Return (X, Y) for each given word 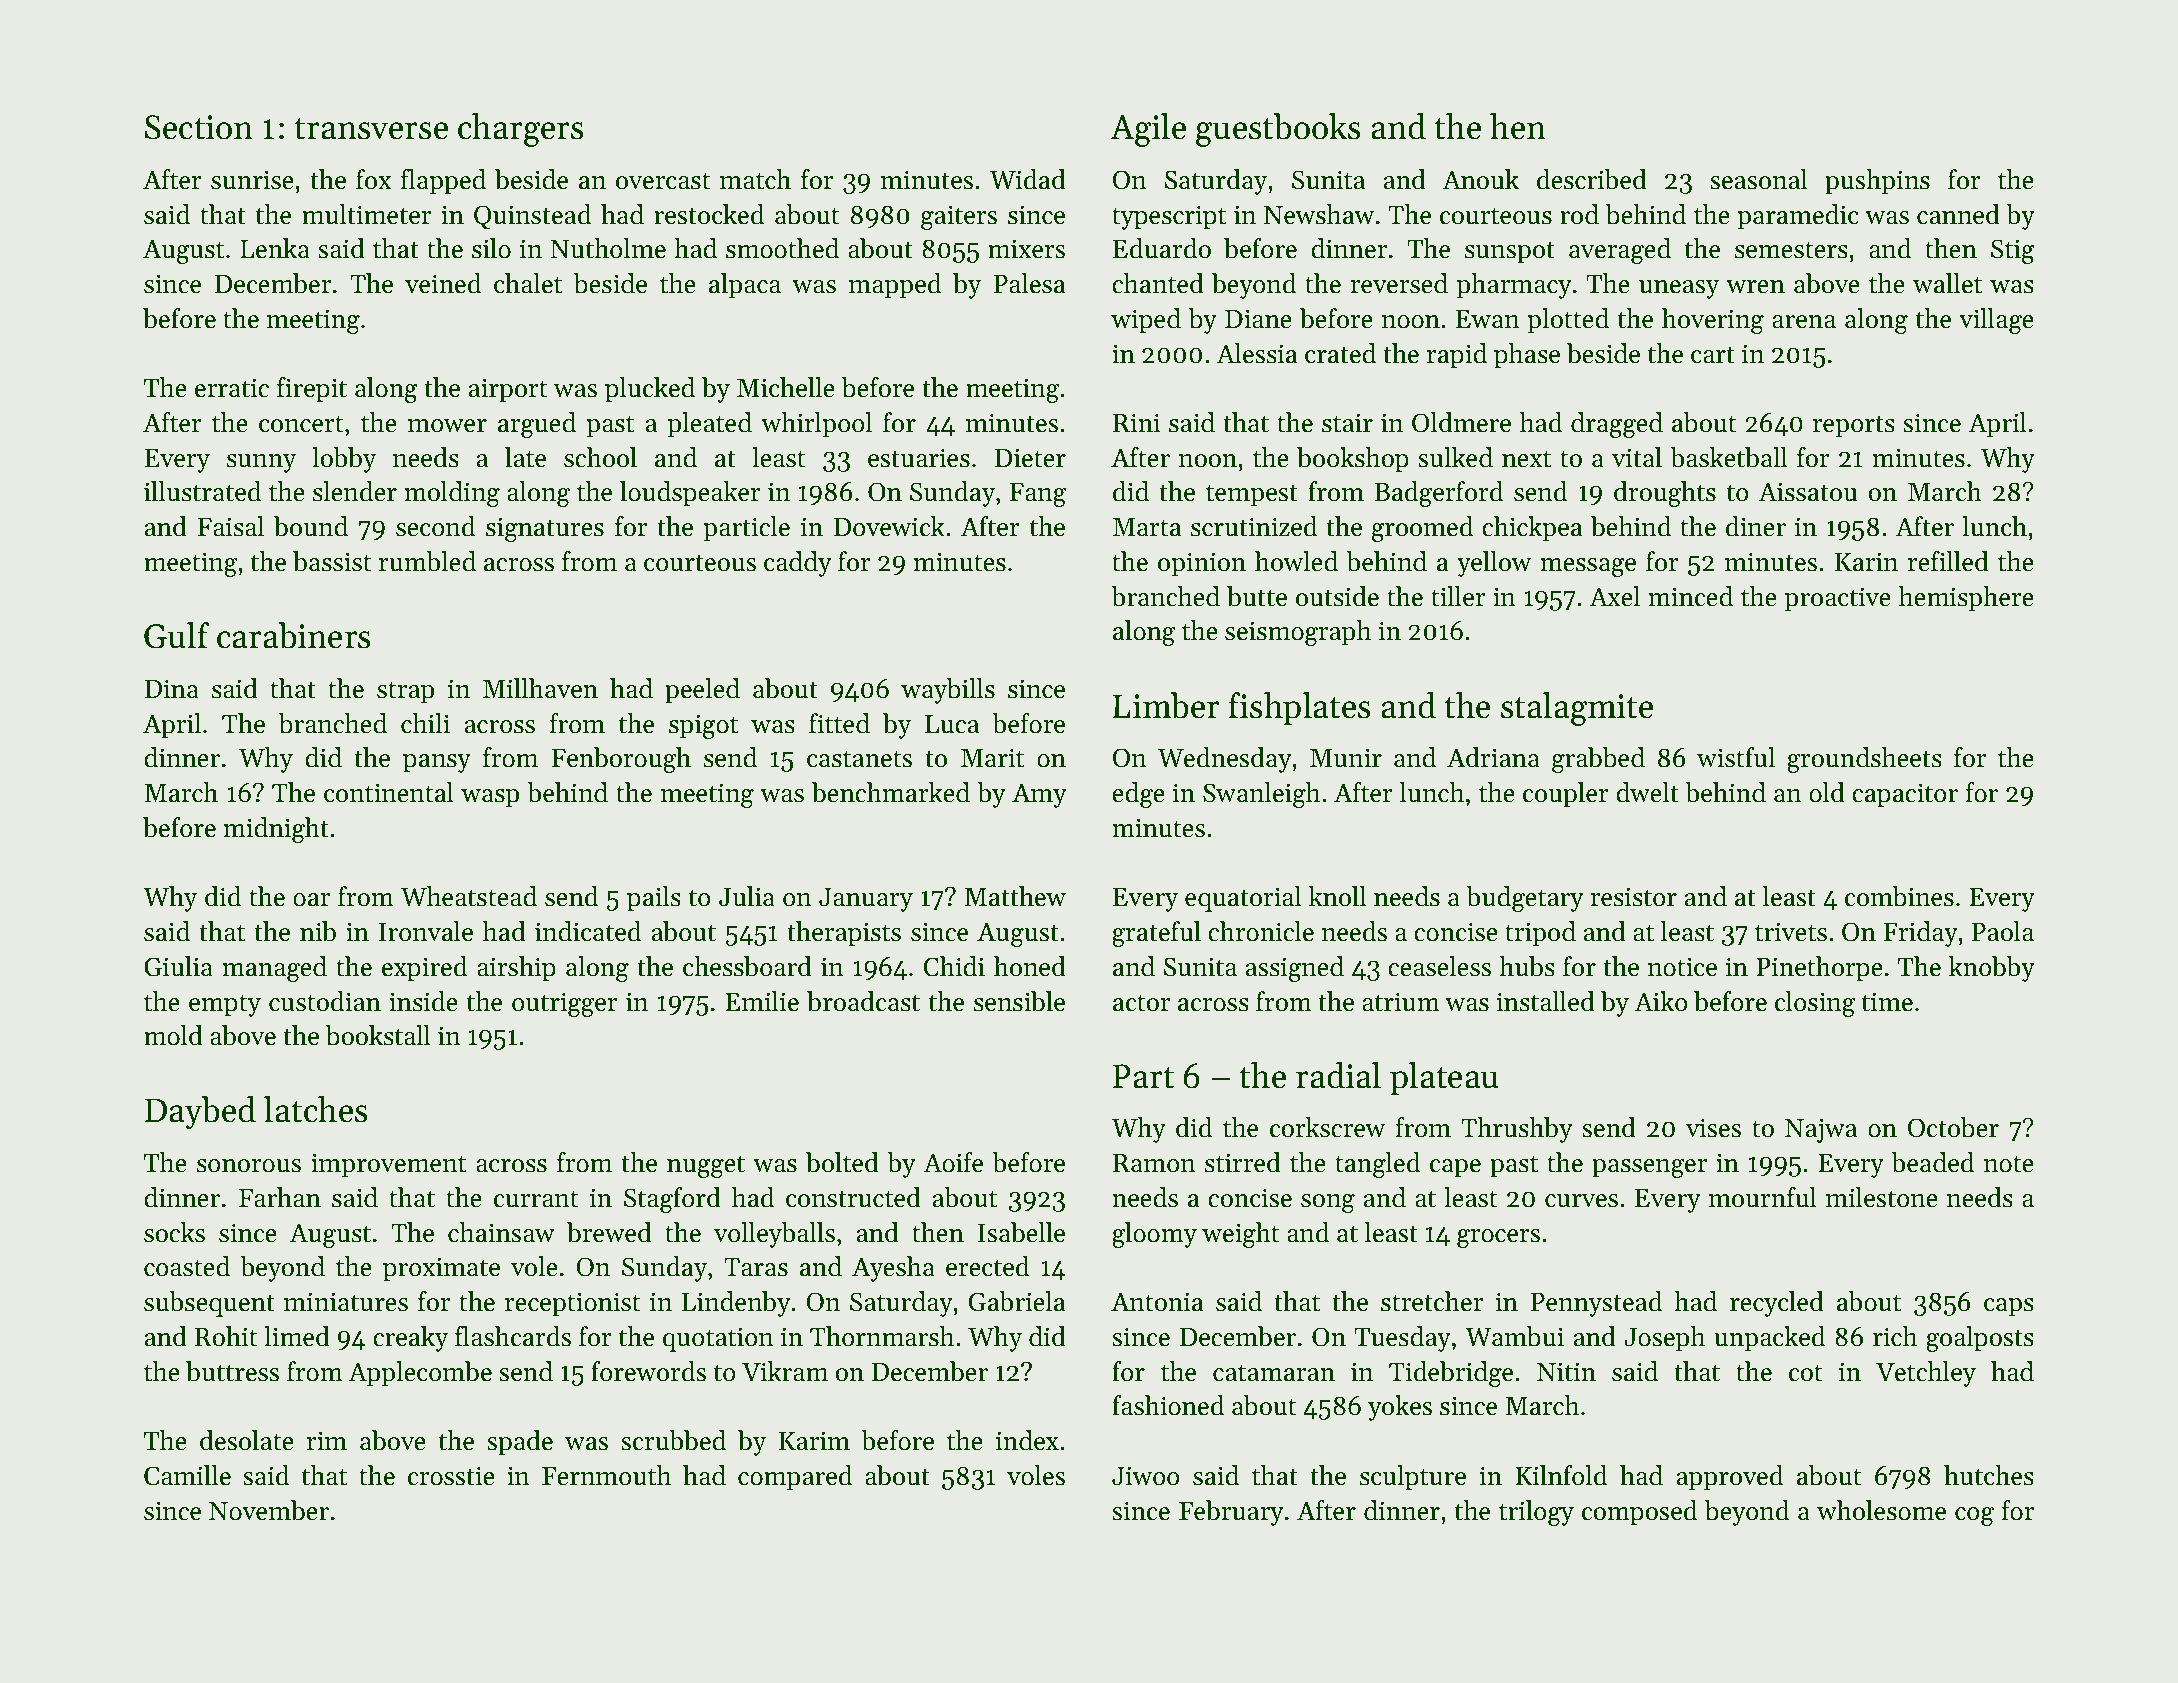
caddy (798, 564)
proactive (1838, 599)
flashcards (513, 1336)
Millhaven (540, 688)
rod (1579, 214)
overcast (663, 181)
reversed (1399, 283)
